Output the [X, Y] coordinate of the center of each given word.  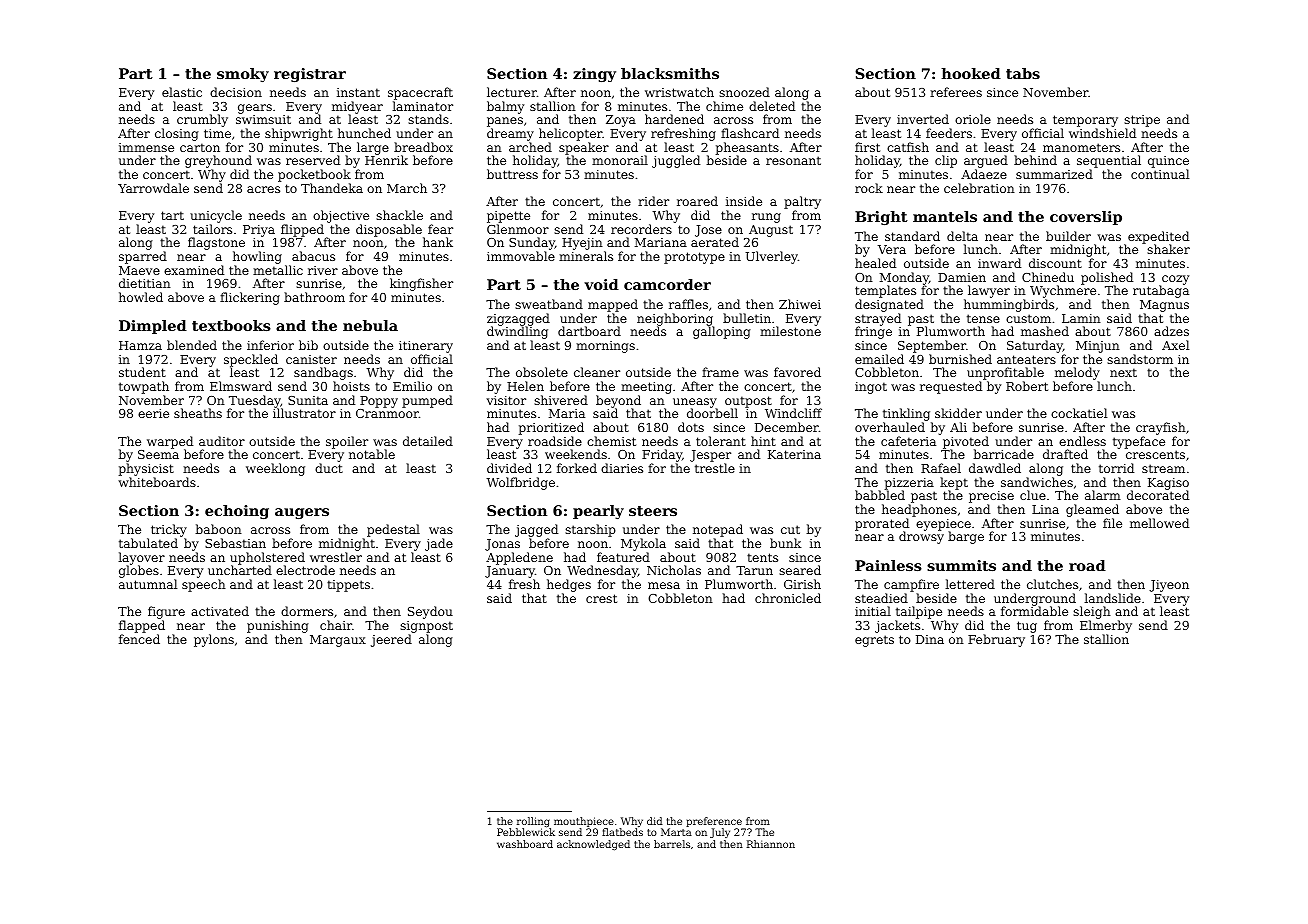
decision [236, 92]
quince [1168, 162]
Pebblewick [526, 832]
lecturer [512, 92]
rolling [533, 823]
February [996, 640]
